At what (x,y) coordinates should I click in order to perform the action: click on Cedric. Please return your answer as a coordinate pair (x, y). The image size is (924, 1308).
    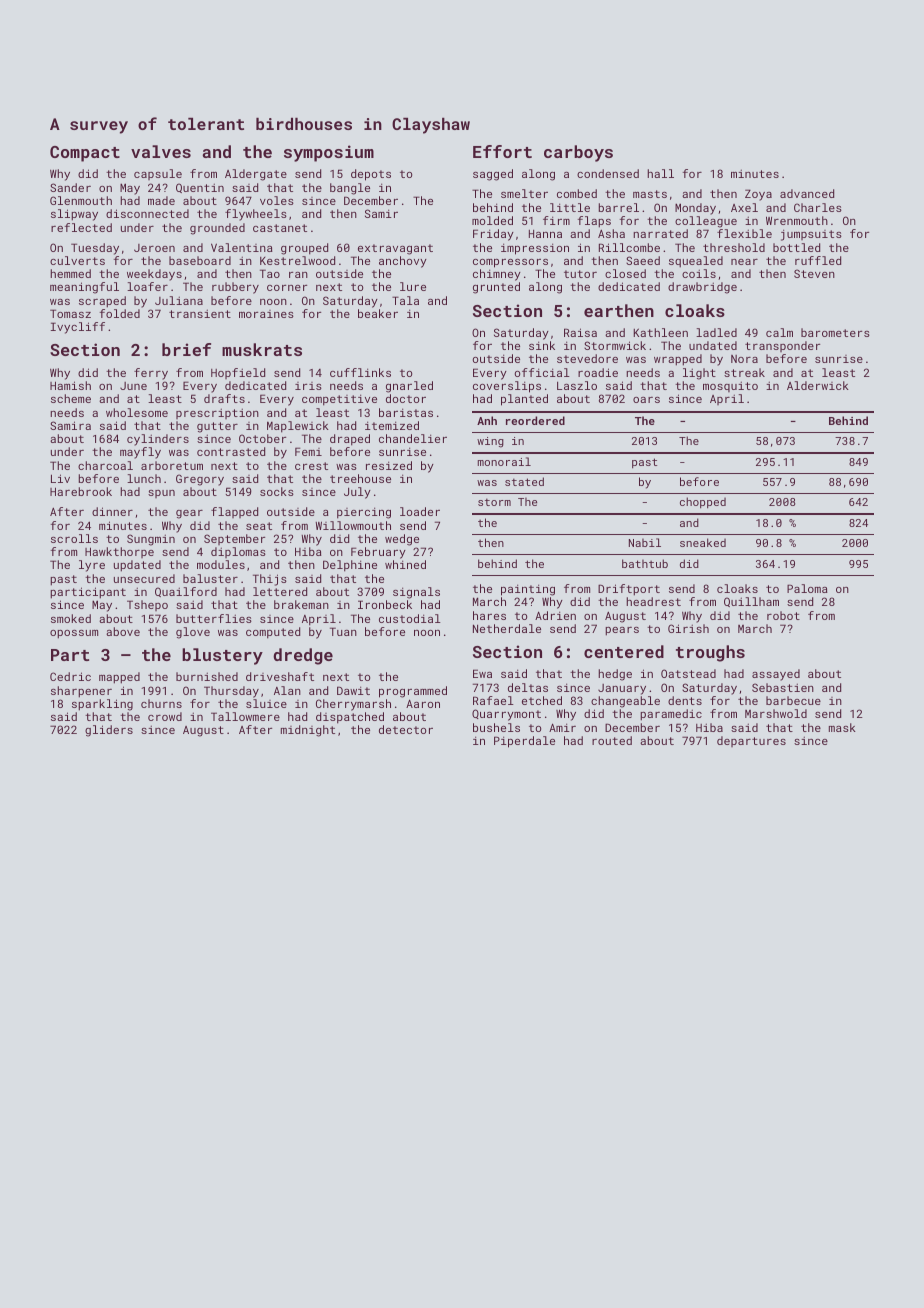
    Looking at the image, I should click on (70, 676).
